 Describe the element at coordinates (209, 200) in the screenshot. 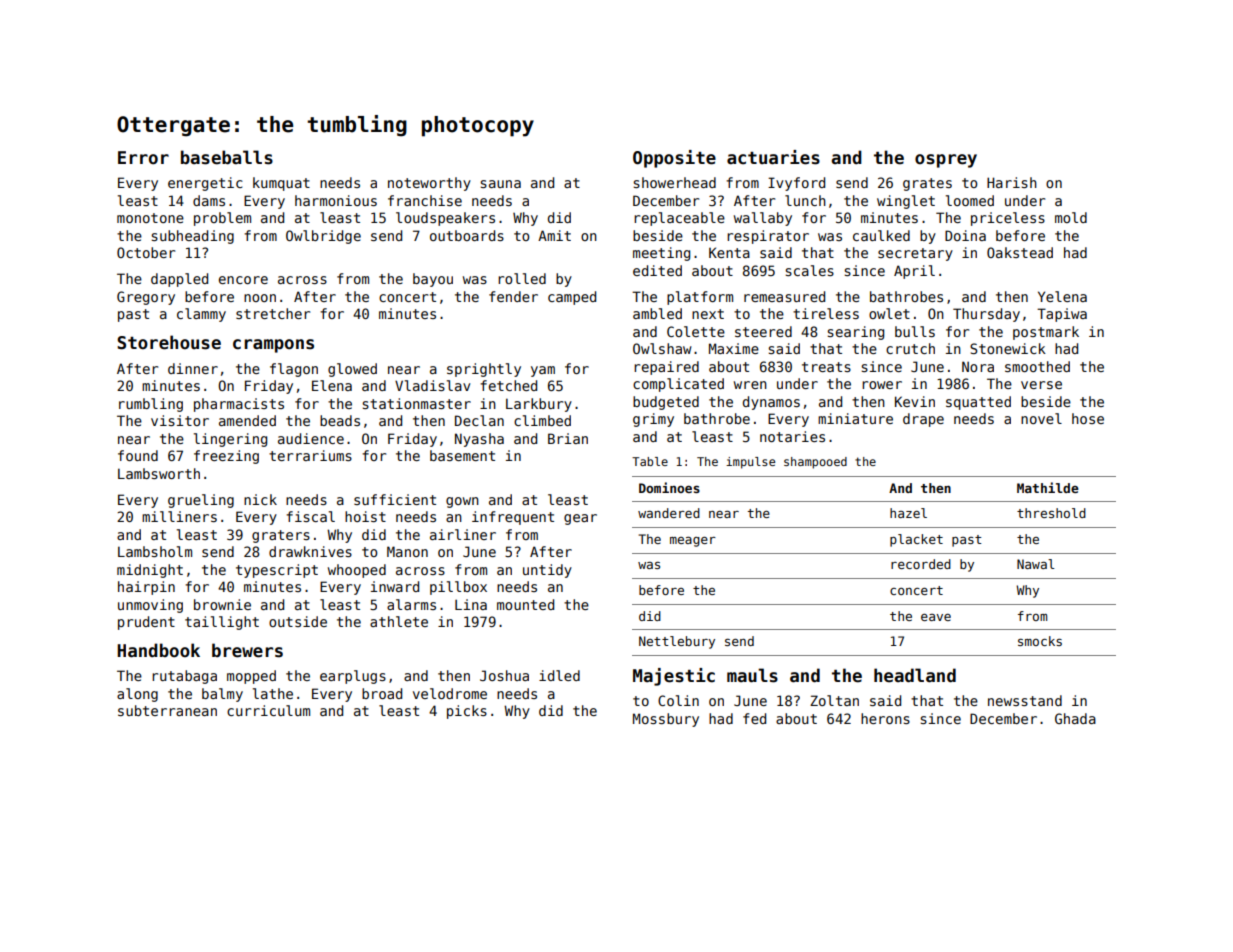

I see `dams` at that location.
